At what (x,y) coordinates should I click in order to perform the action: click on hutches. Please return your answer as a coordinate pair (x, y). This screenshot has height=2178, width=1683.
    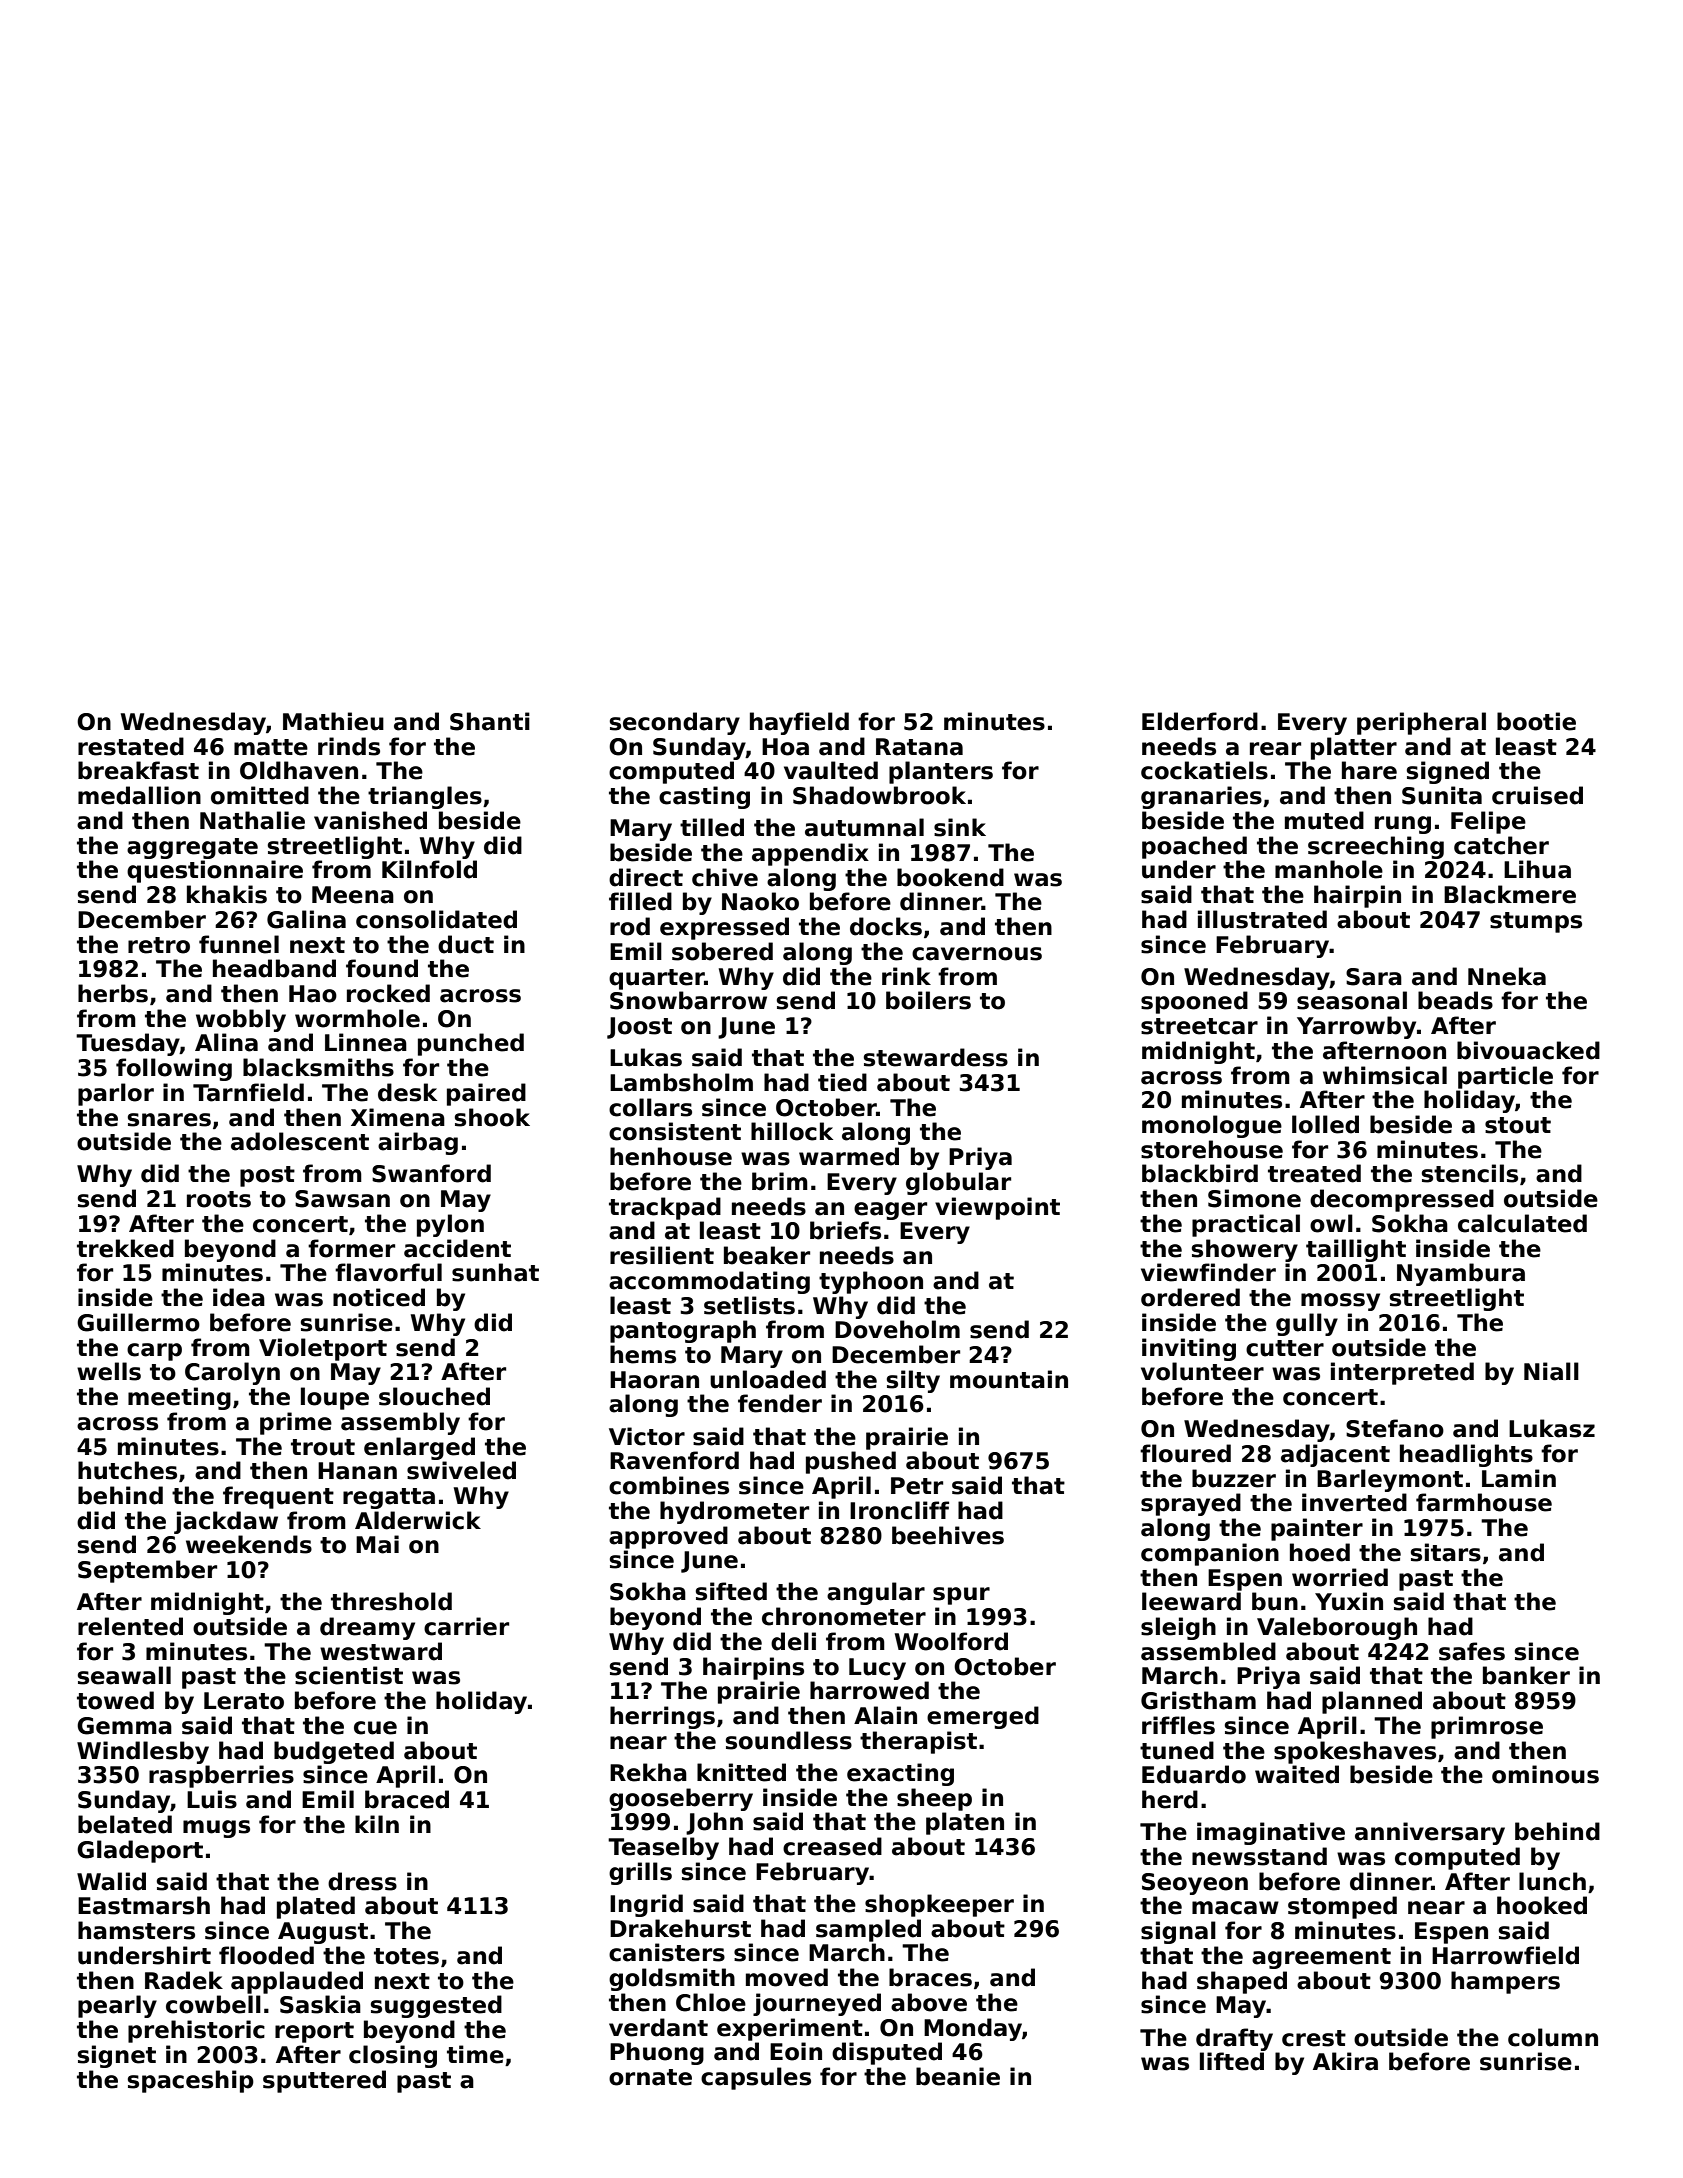
    Looking at the image, I should click on (127, 1470).
